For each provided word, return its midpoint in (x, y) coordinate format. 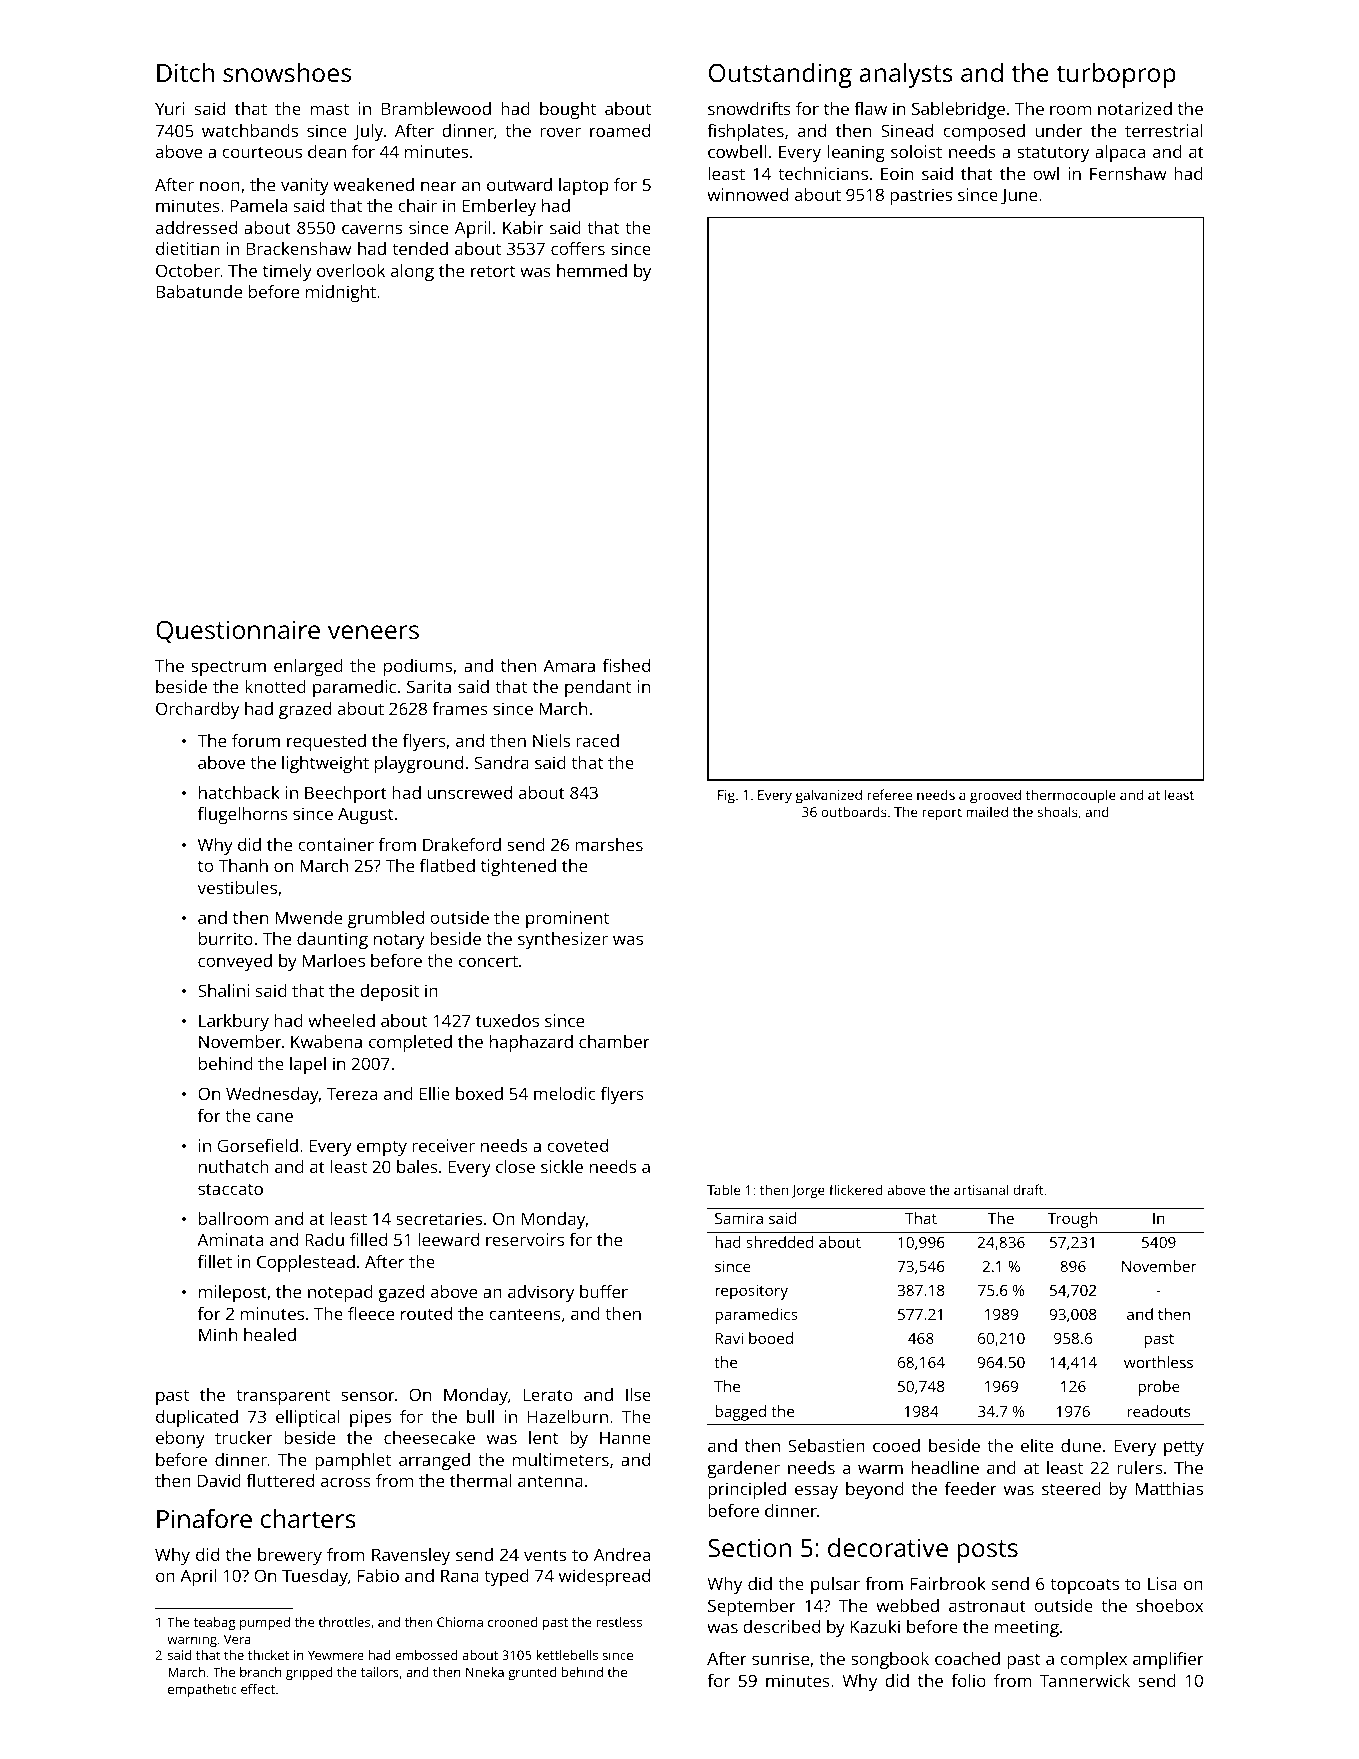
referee (889, 794)
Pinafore (204, 1518)
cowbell (737, 151)
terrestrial (1164, 130)
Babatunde (199, 291)
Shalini (223, 990)
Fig (726, 797)
